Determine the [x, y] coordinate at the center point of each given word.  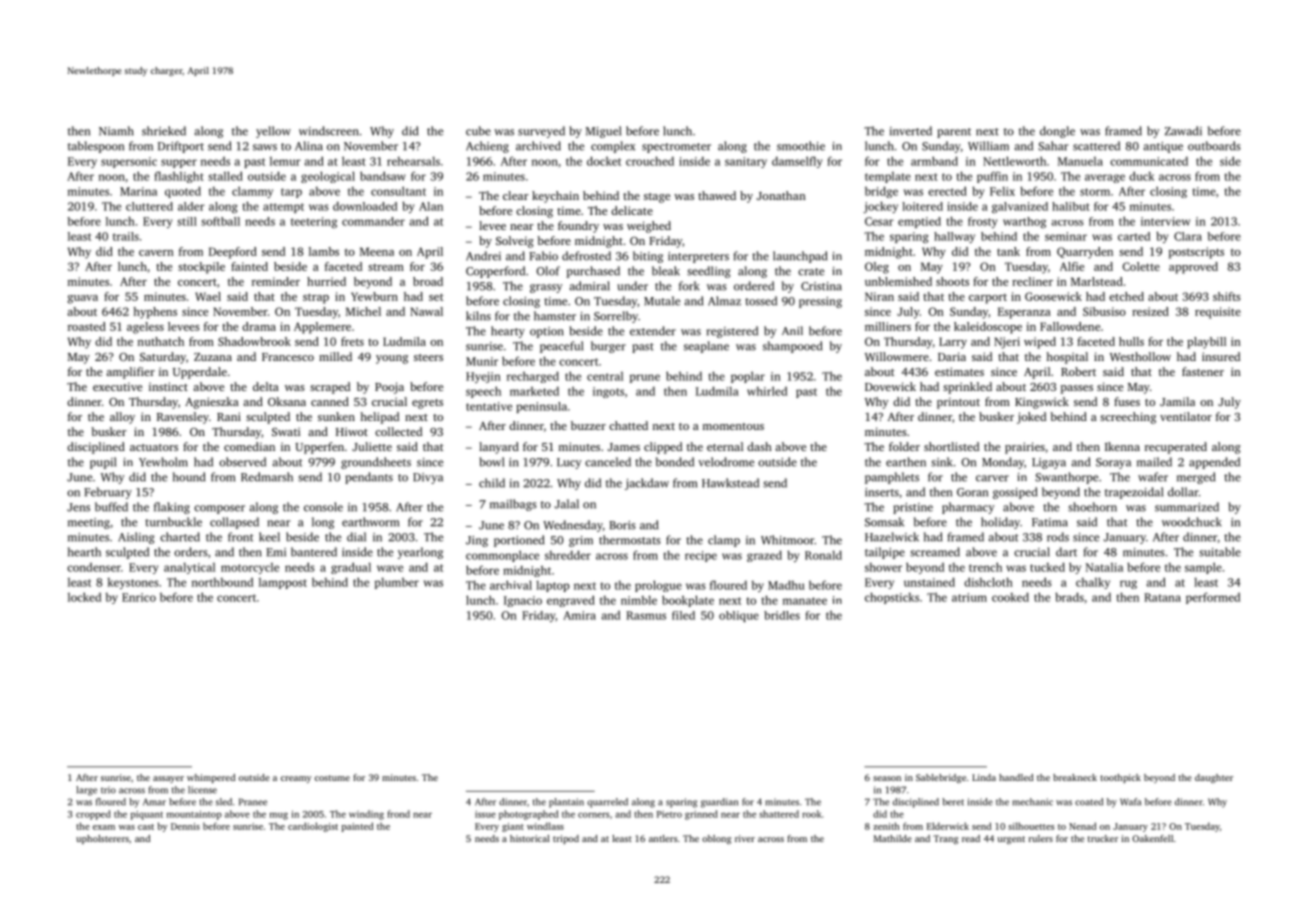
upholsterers [102, 839]
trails [126, 236]
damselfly [797, 162]
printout [958, 403]
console [323, 507]
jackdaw [647, 484]
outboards [1214, 146]
